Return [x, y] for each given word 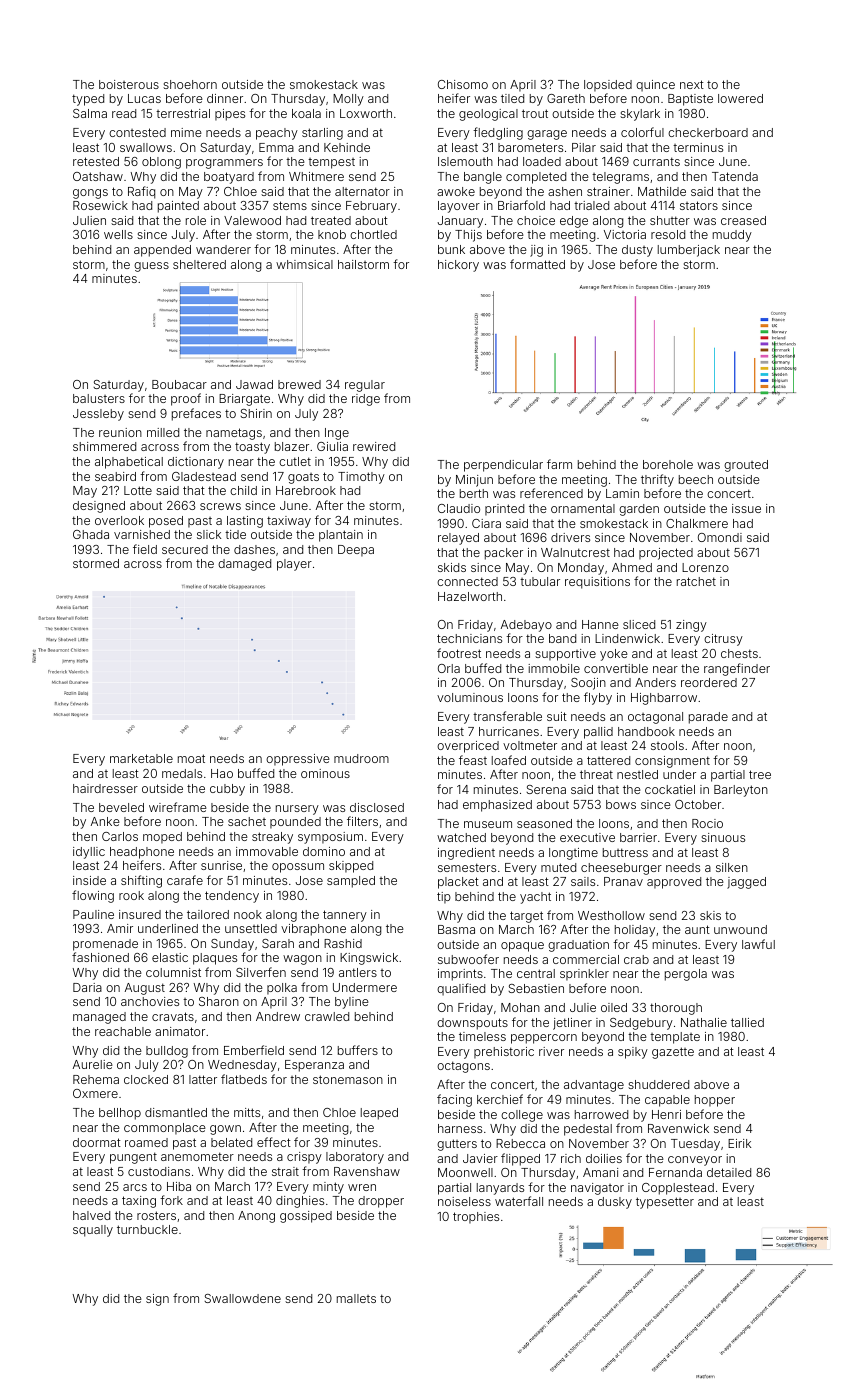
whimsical [304, 264]
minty [328, 1188]
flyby [598, 698]
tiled [512, 98]
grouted [746, 466]
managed [99, 1018]
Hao [222, 773]
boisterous [129, 84]
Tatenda [735, 176]
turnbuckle [147, 1229]
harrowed [601, 1114]
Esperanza [314, 1066]
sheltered [199, 264]
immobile [554, 668]
